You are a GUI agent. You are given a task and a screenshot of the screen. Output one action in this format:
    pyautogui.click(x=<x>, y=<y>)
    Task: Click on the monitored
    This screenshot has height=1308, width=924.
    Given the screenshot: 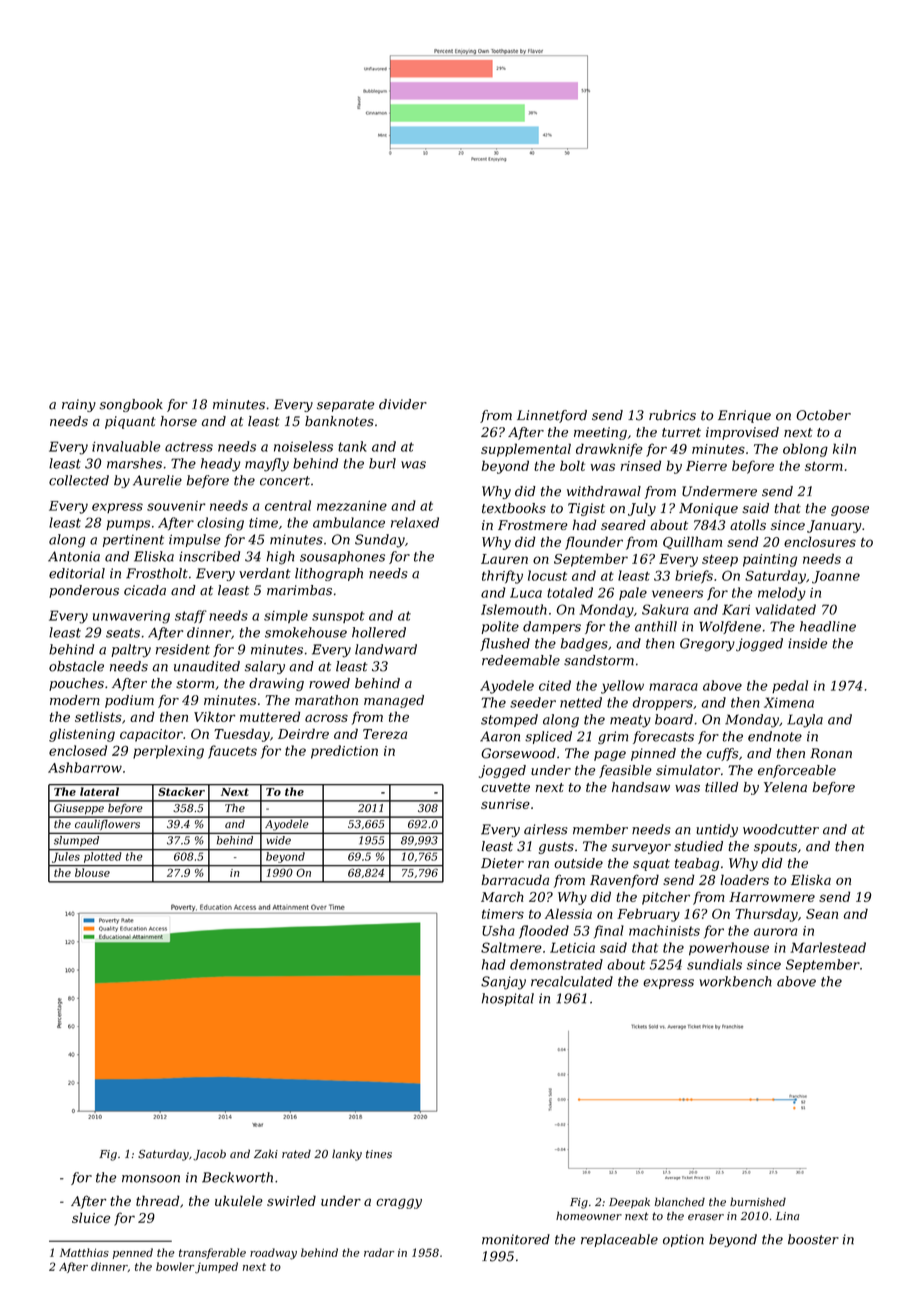 What is the action you would take?
    pyautogui.click(x=516, y=1239)
